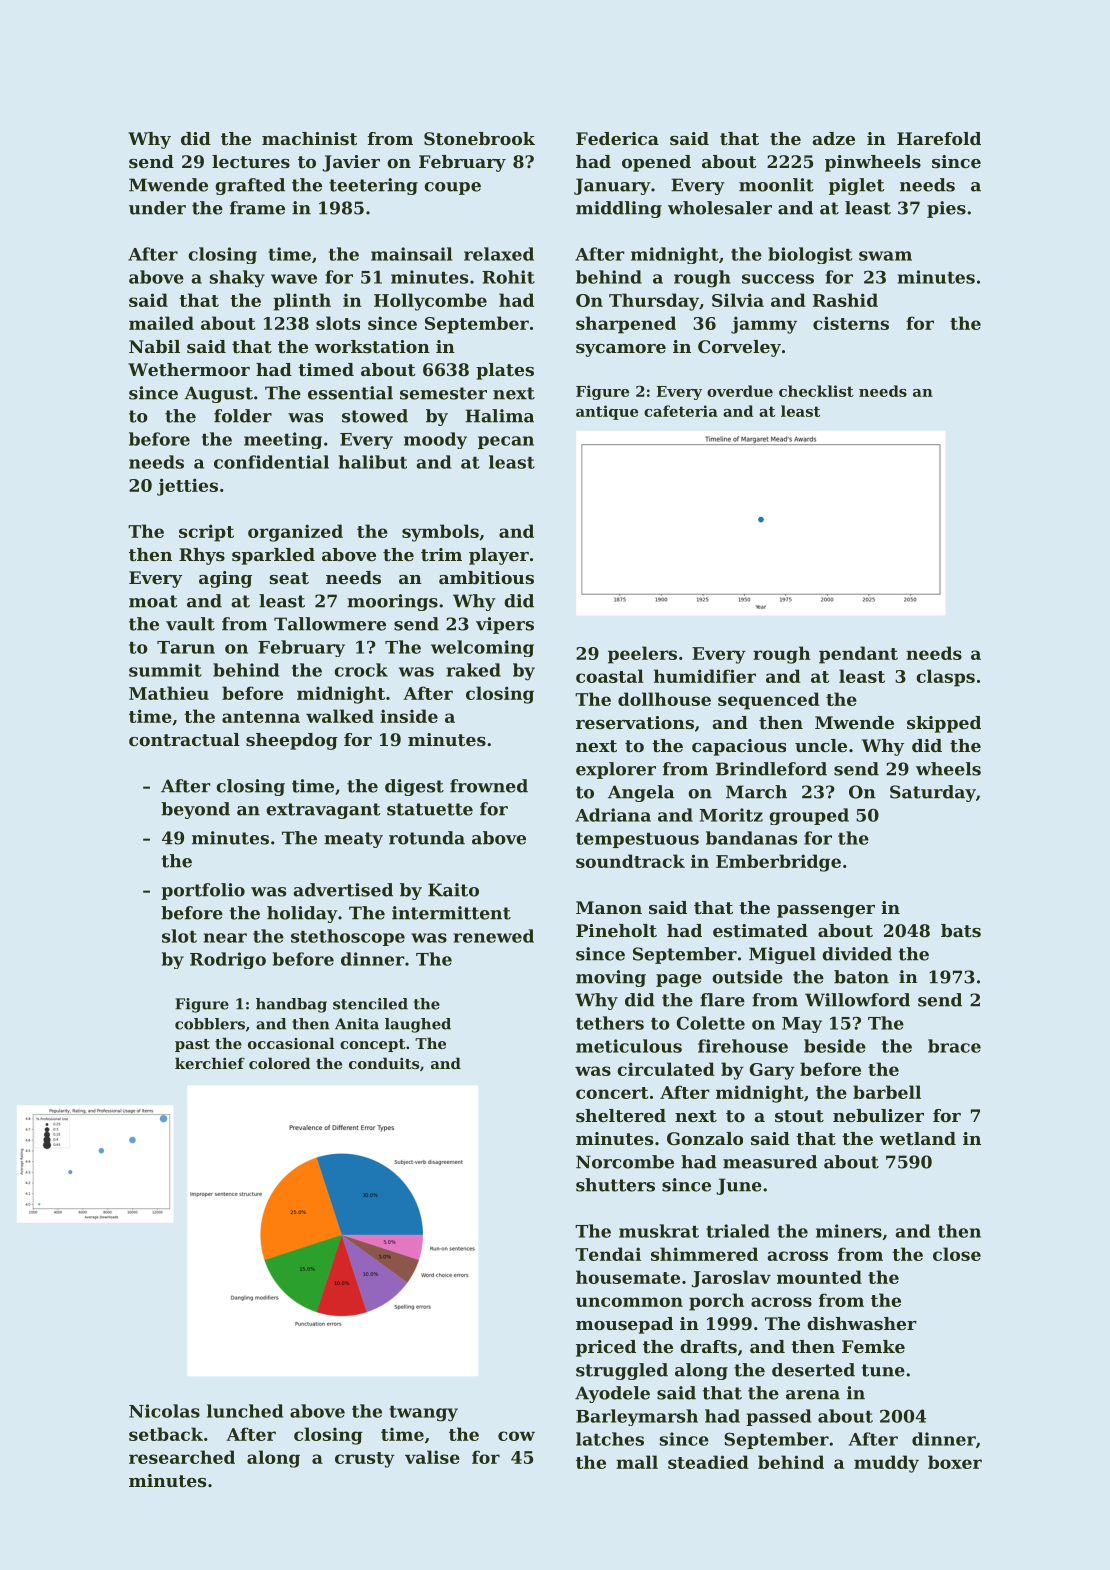  What do you see at coordinates (770, 1162) in the page?
I see `measured` at bounding box center [770, 1162].
